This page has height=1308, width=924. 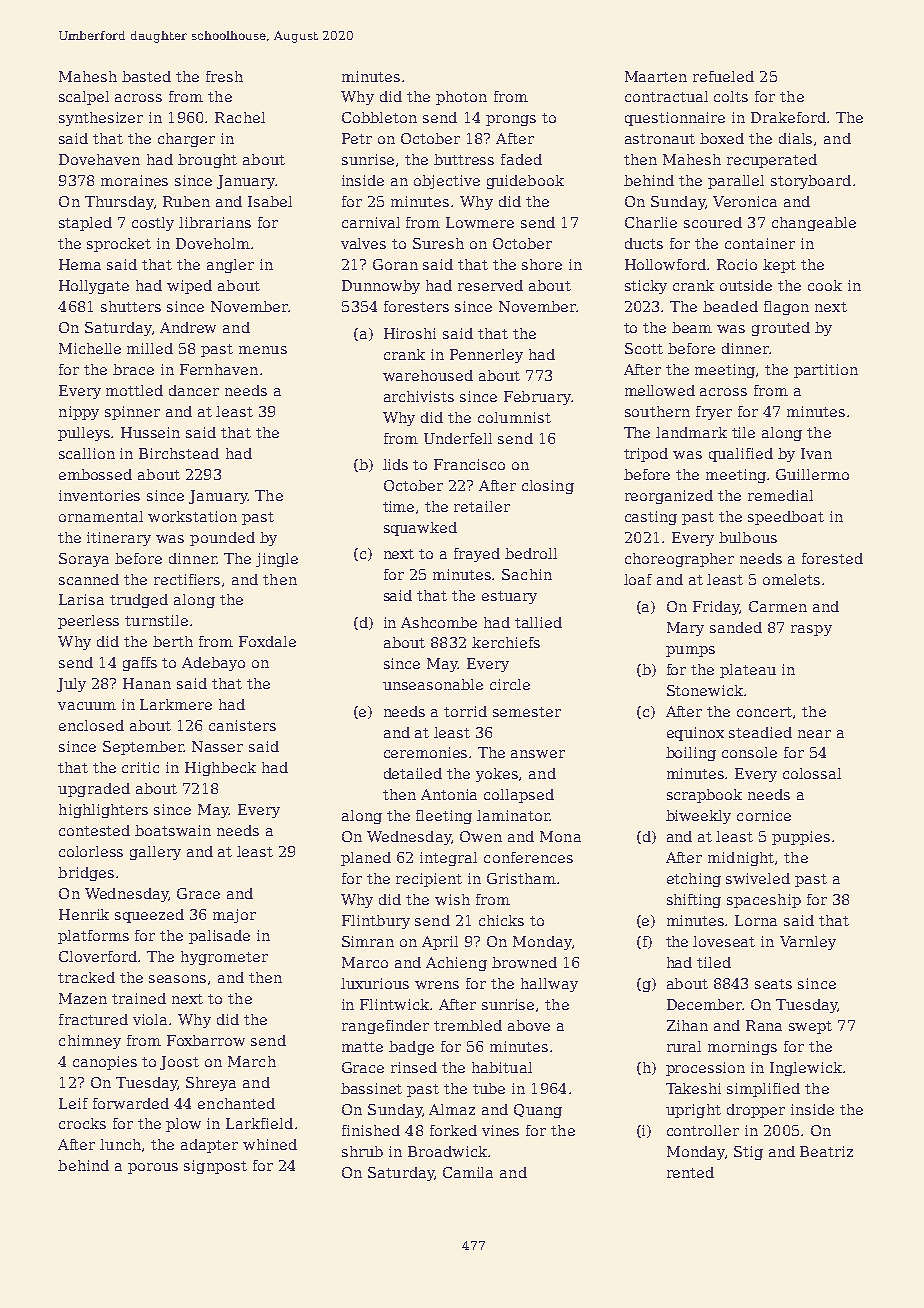 What do you see at coordinates (816, 453) in the page?
I see `Ivan` at bounding box center [816, 453].
